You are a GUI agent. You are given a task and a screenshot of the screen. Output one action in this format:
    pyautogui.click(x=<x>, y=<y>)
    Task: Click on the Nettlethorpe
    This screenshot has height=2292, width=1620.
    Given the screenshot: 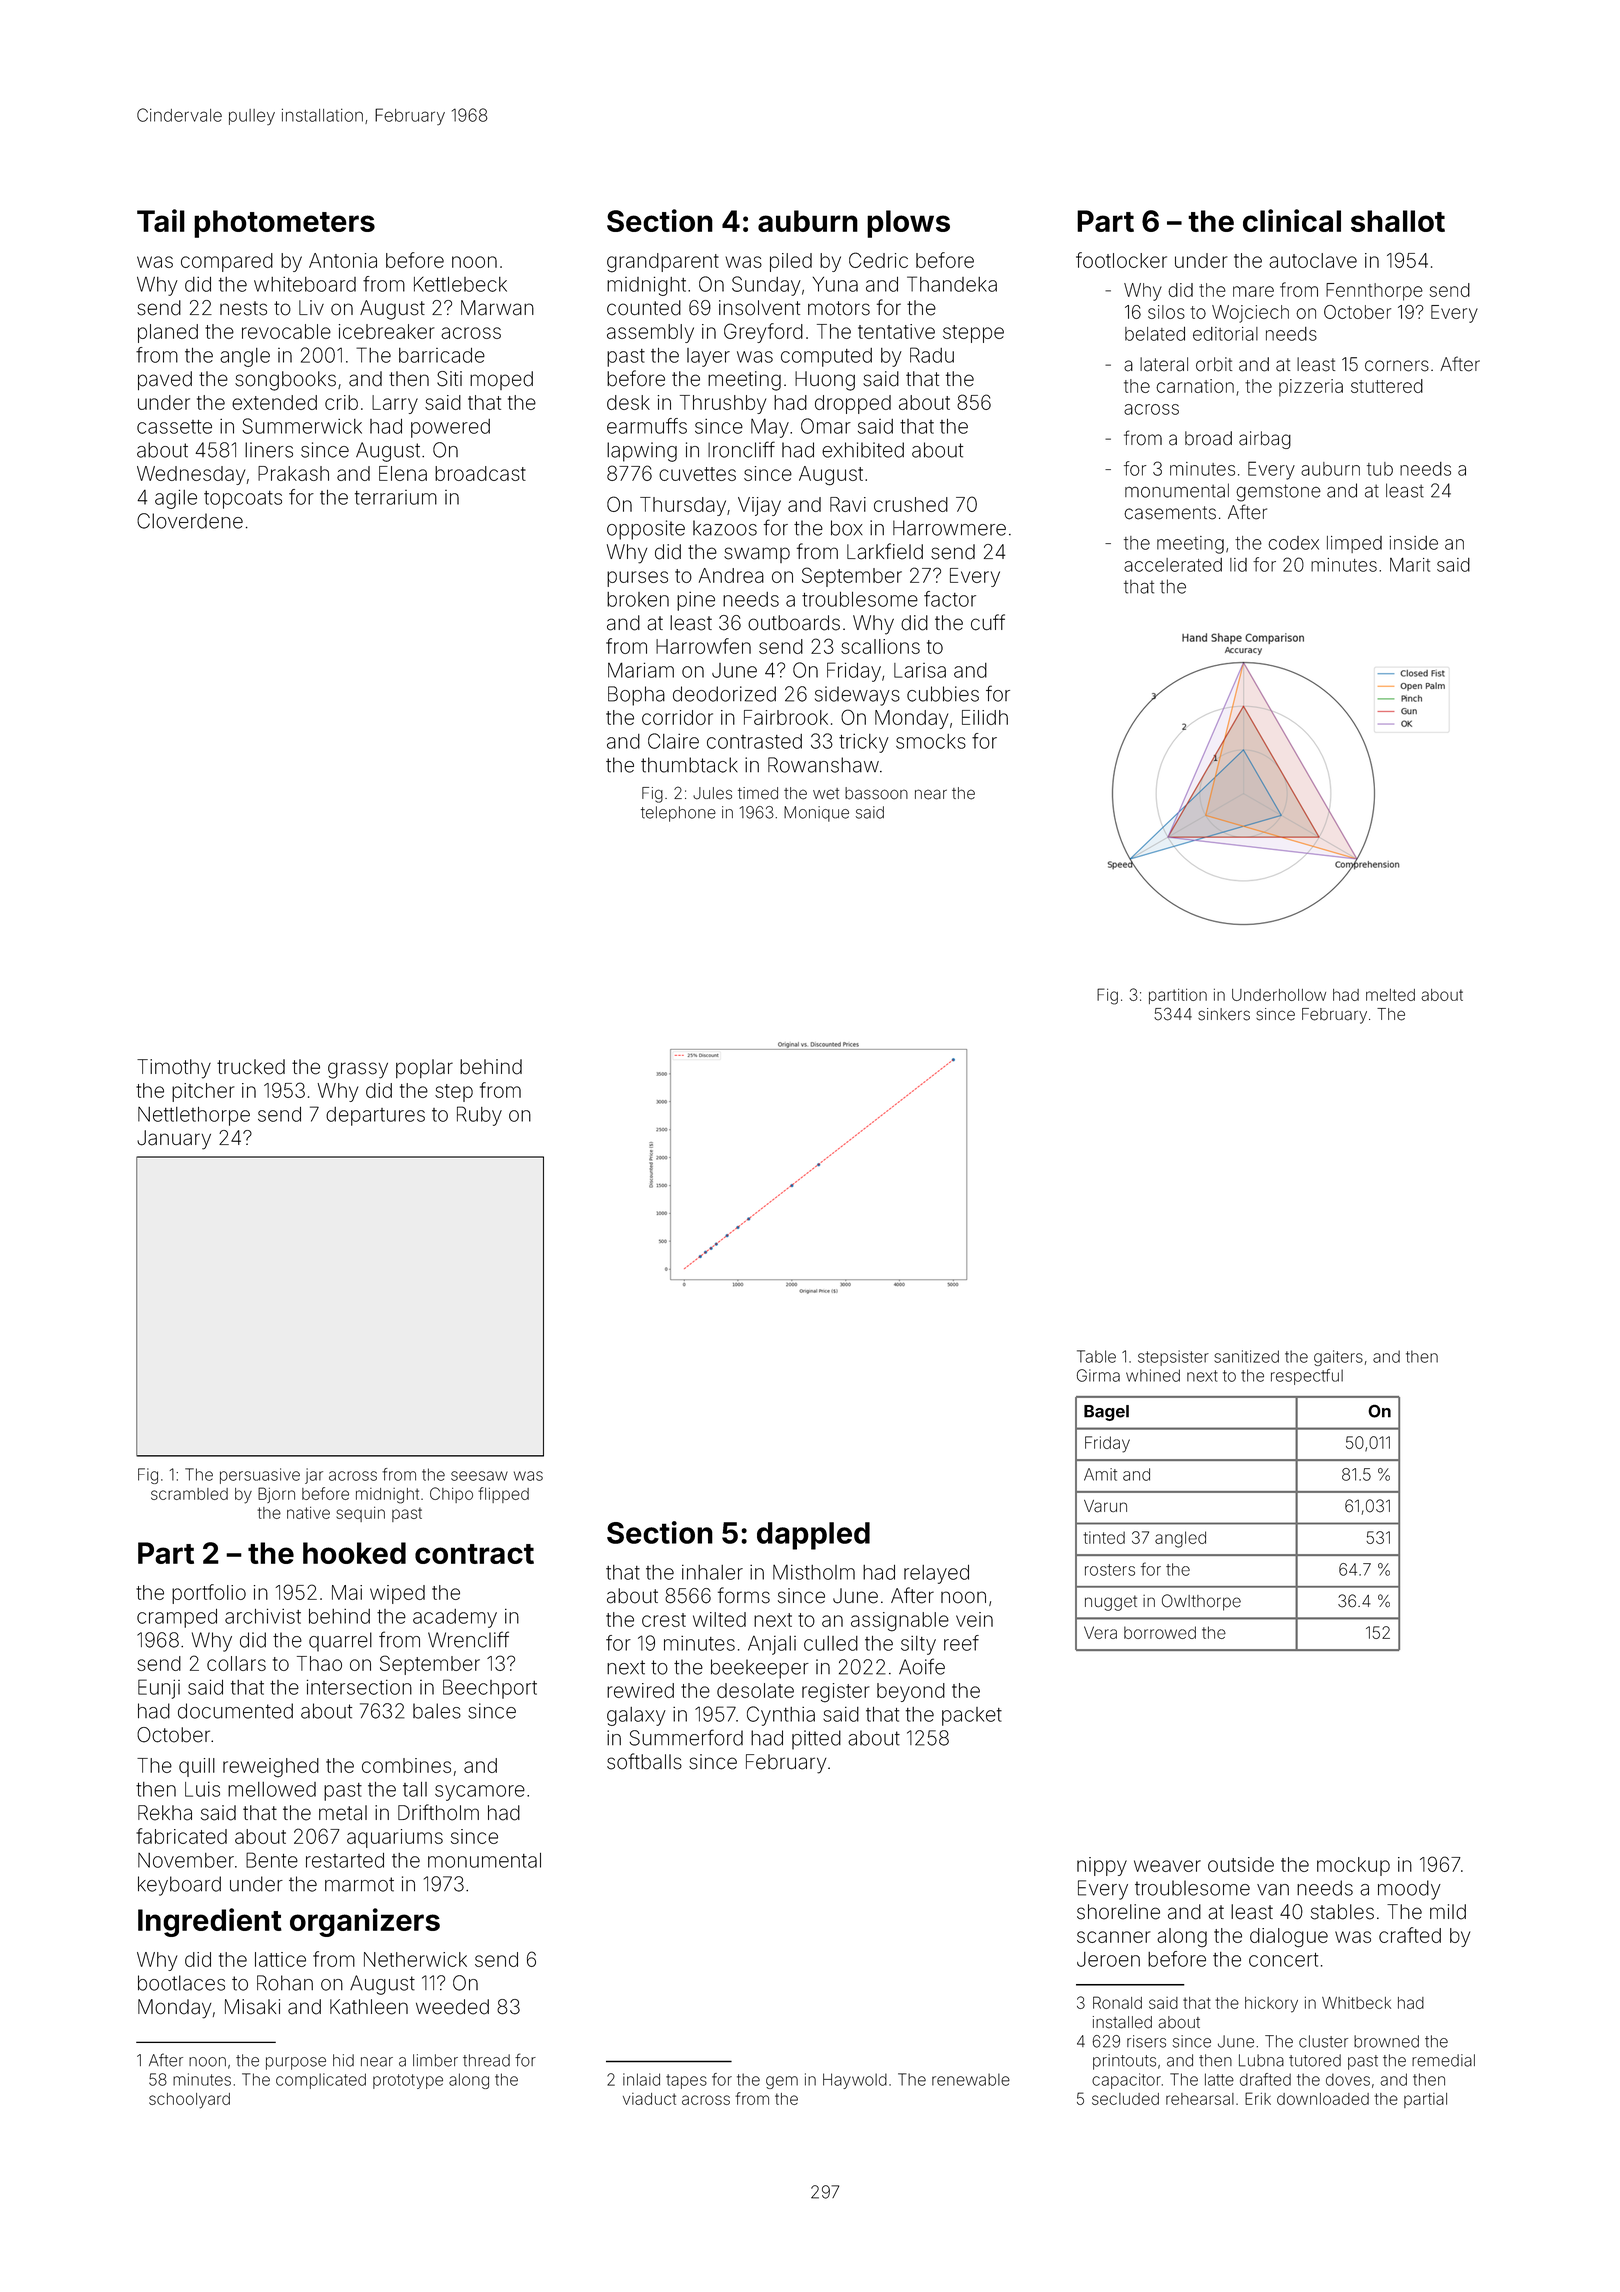 What is the action you would take?
    pyautogui.click(x=194, y=1116)
